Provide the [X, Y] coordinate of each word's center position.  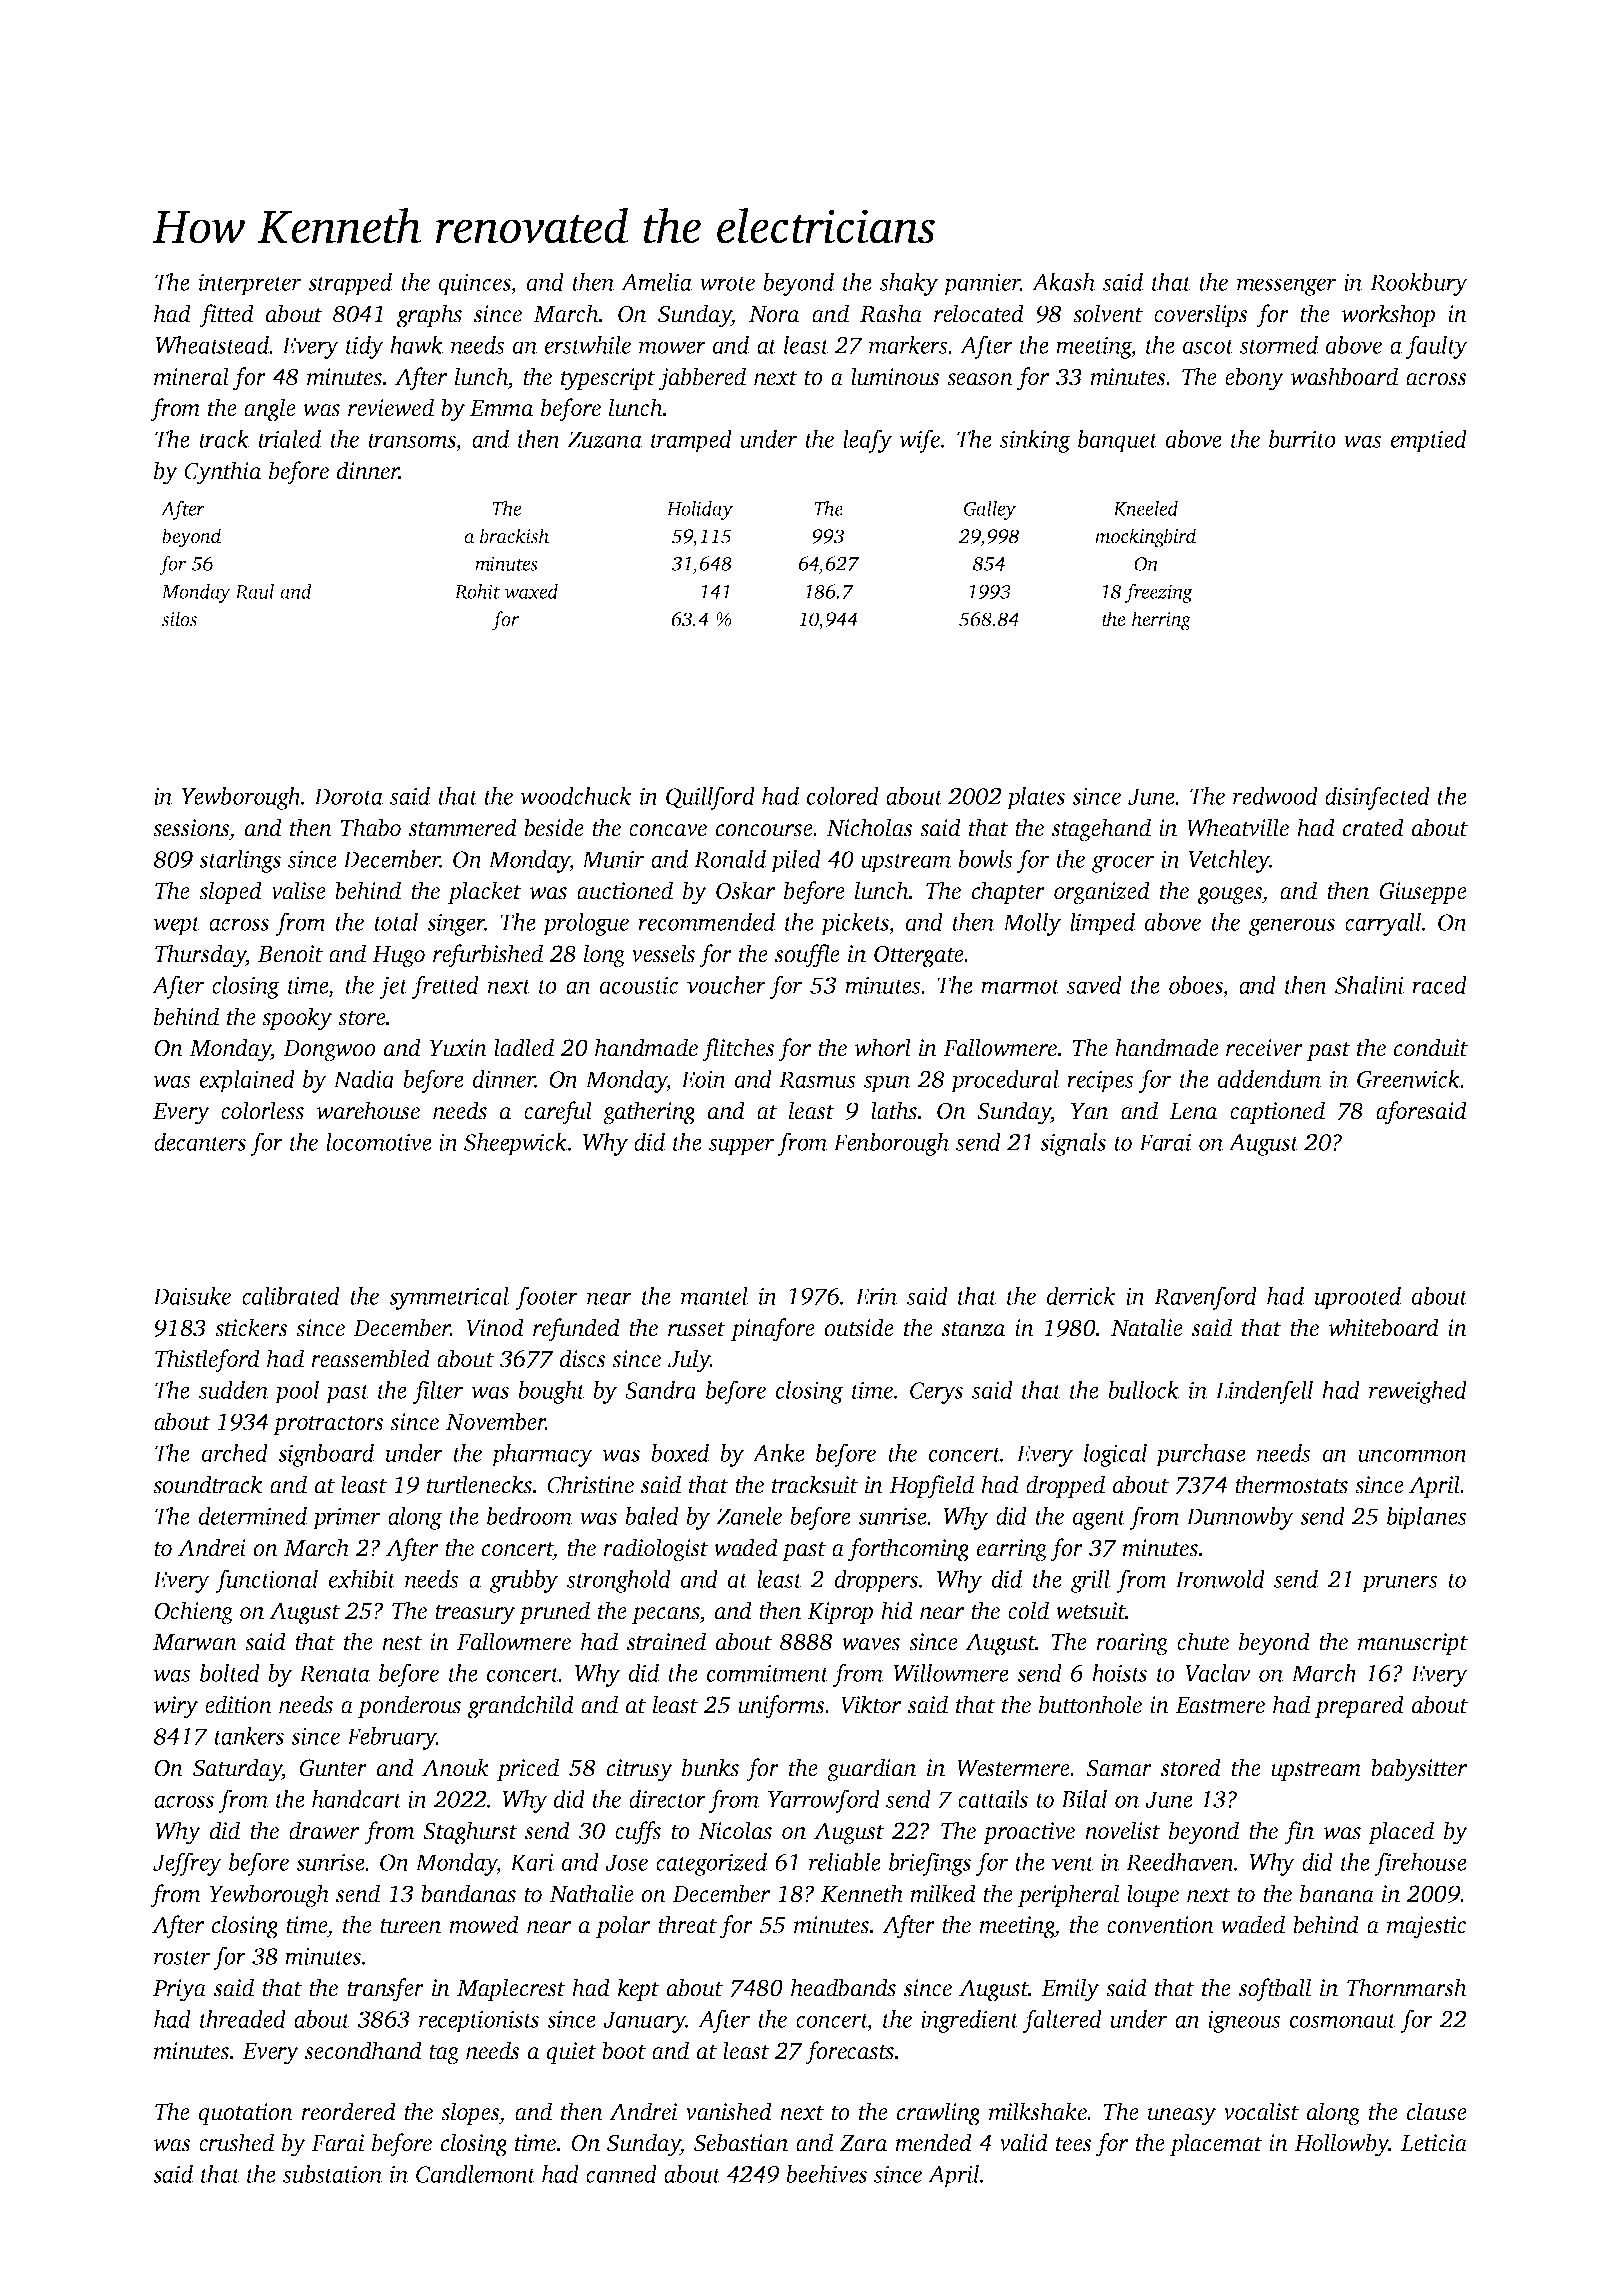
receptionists [479, 2021]
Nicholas [869, 827]
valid [1023, 2142]
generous [1292, 927]
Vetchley [1228, 861]
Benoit [290, 954]
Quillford [710, 798]
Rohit [477, 591]
